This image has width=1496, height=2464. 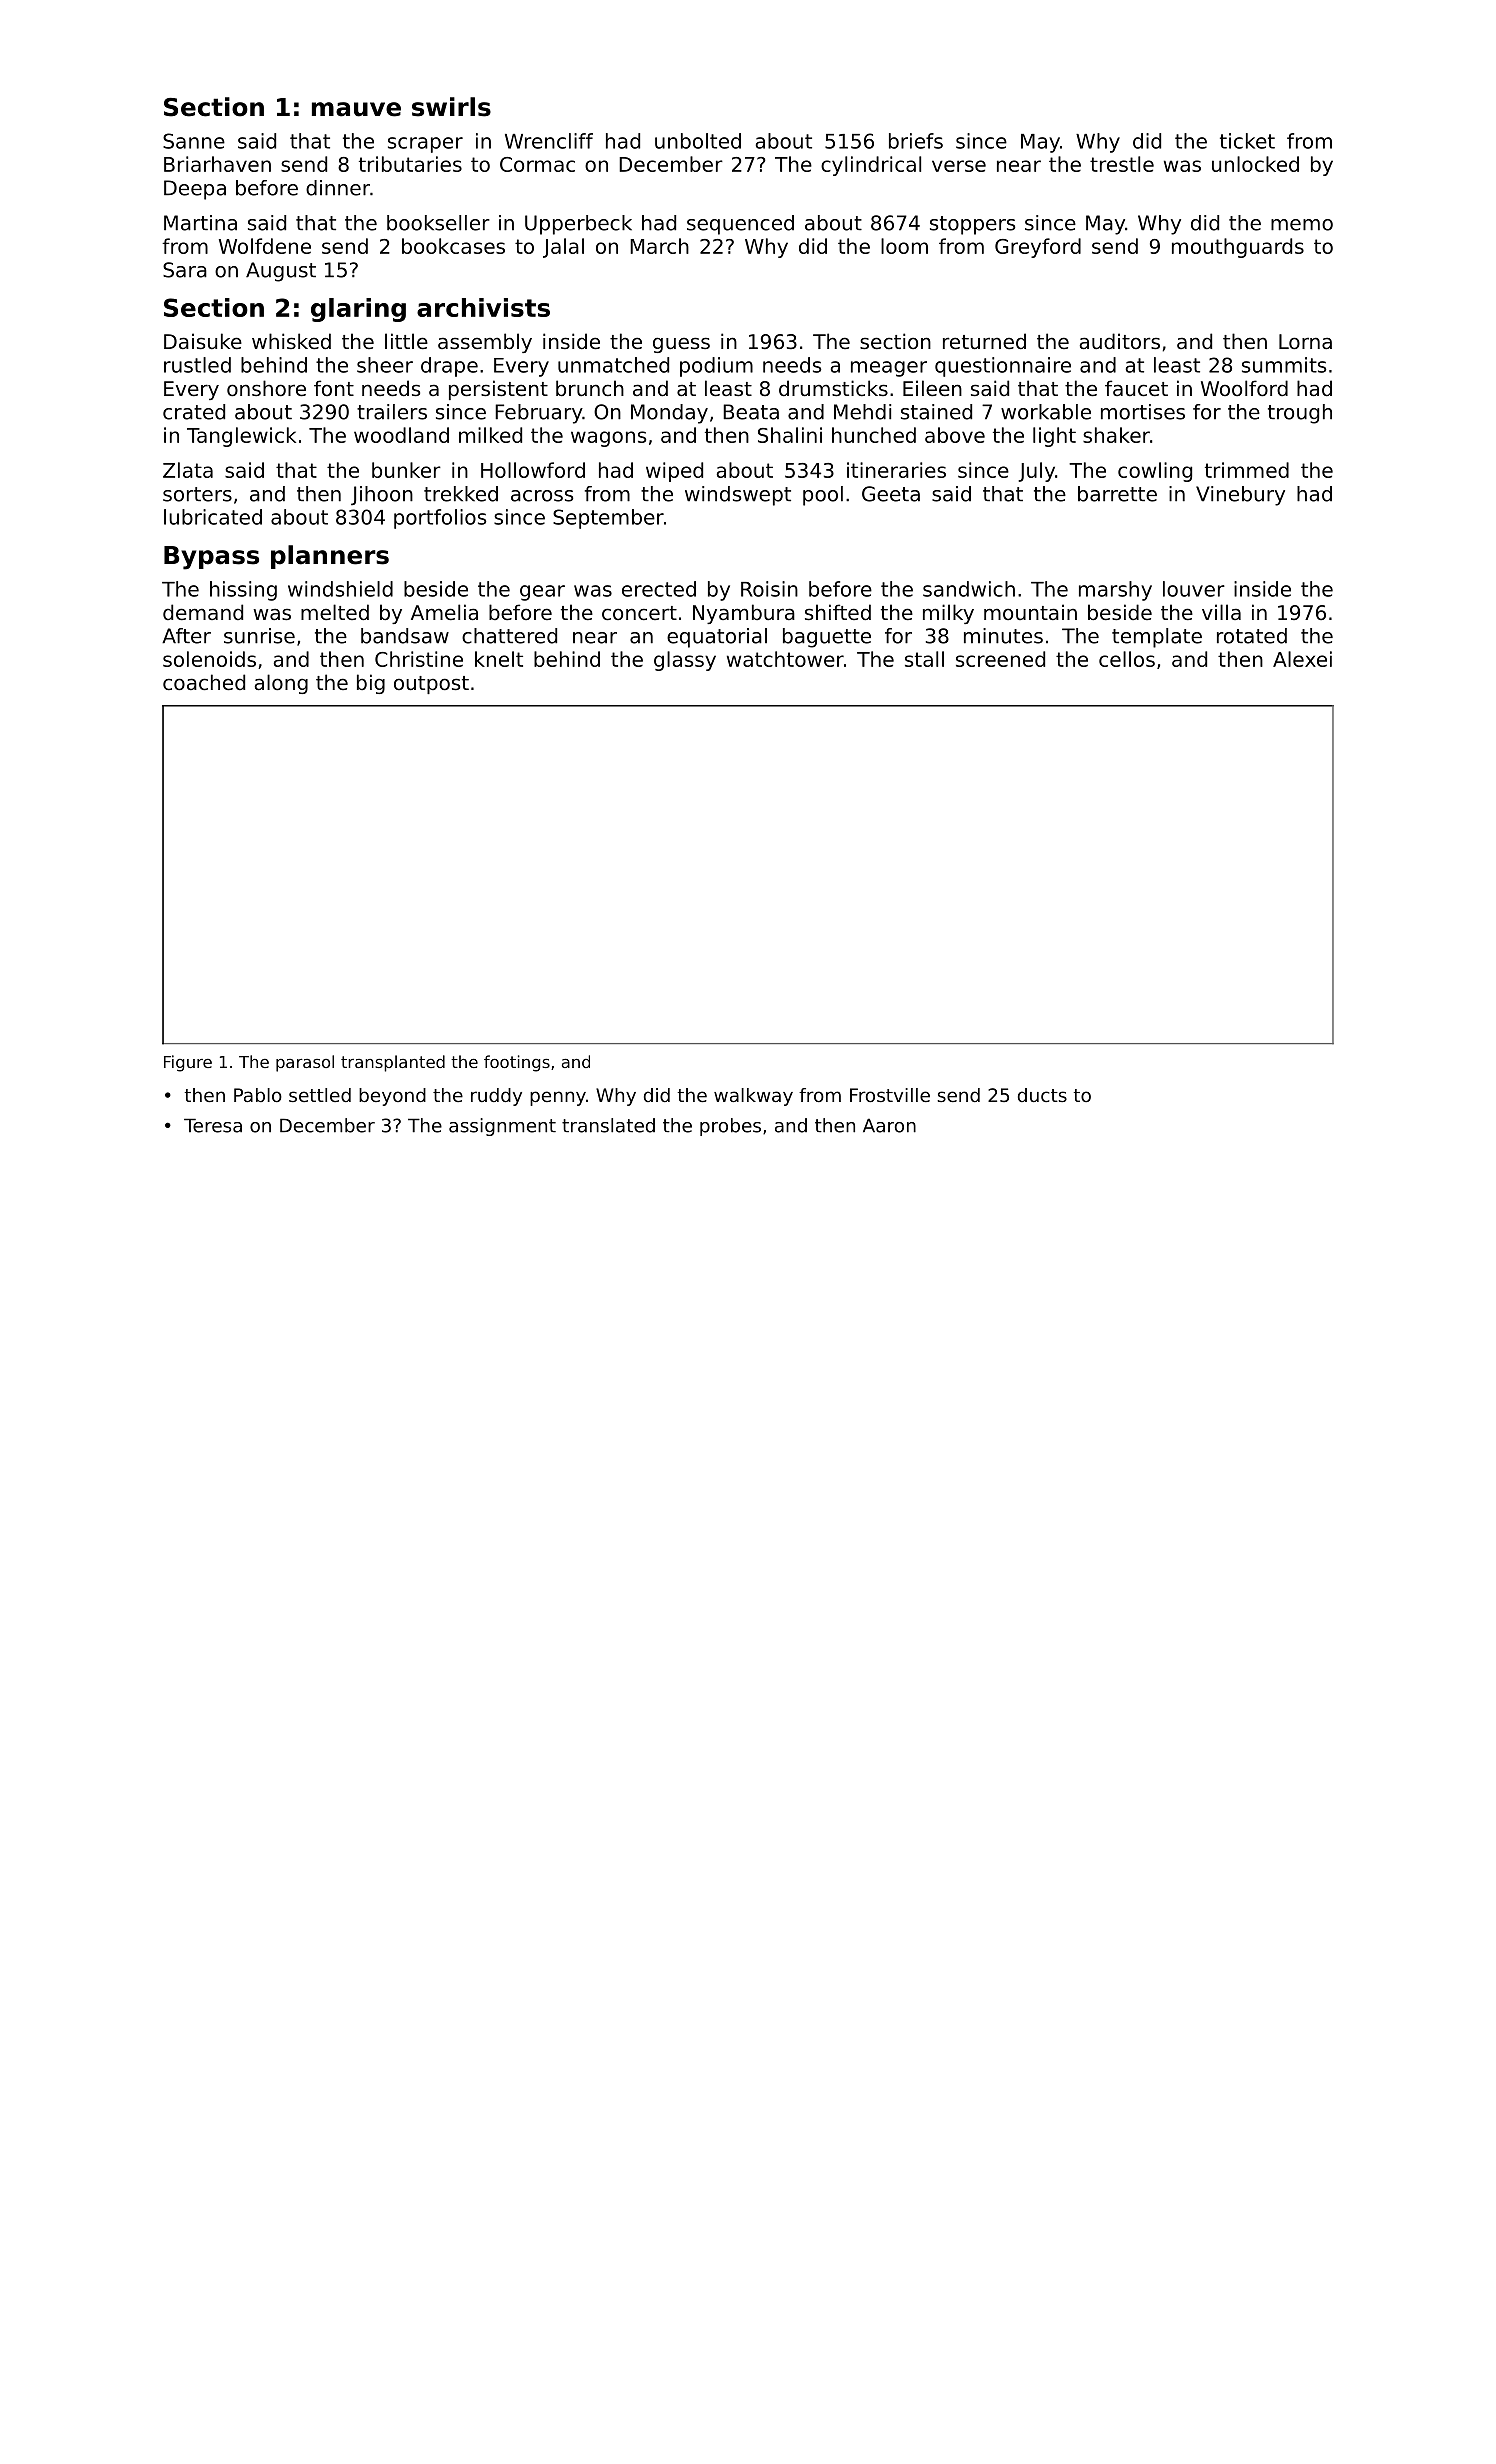 I want to click on unbolted, so click(x=698, y=141).
